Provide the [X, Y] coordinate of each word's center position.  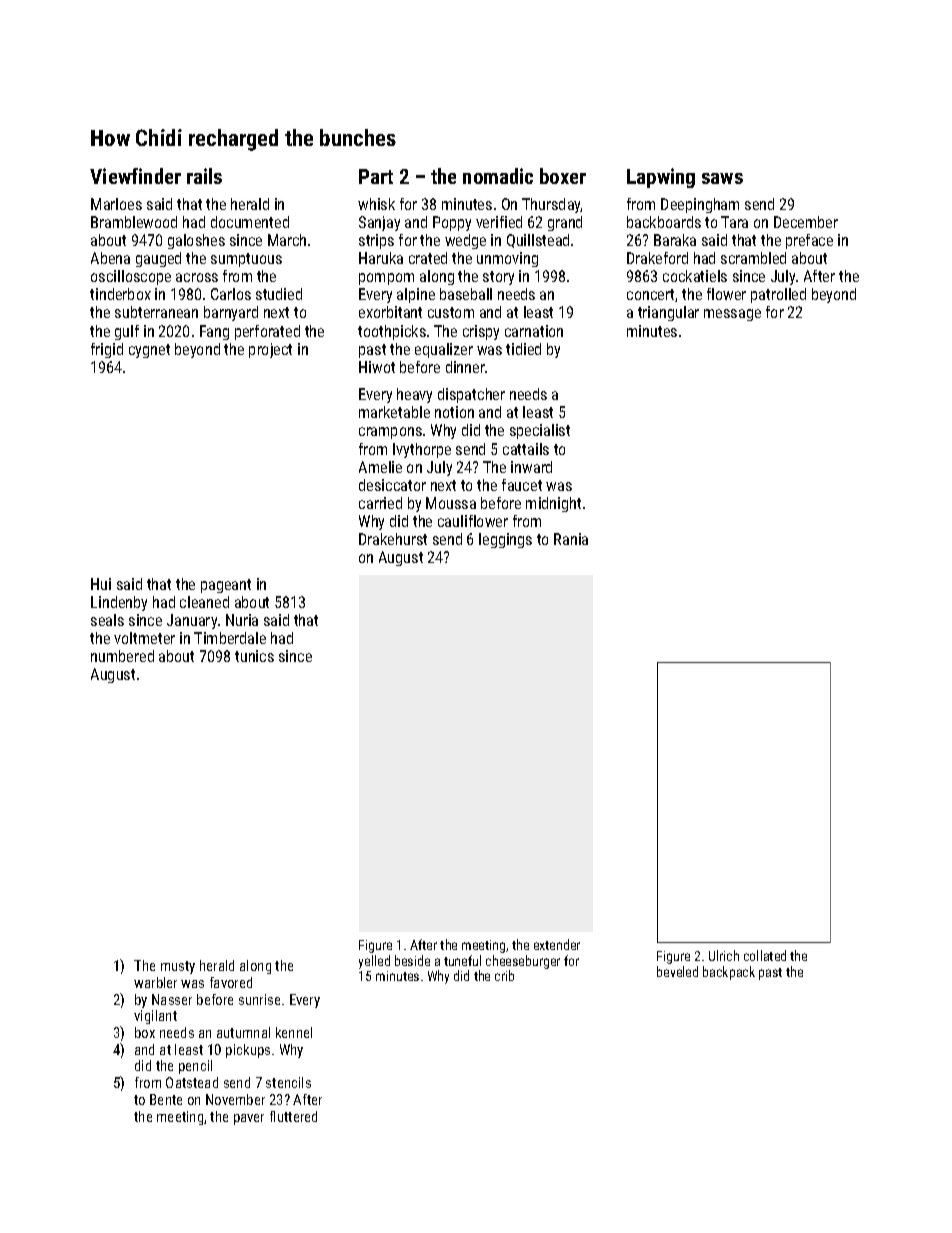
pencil [195, 1067]
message [732, 315]
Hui [101, 584]
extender [557, 944]
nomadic [498, 176]
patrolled [778, 295]
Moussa [451, 503]
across [197, 277]
